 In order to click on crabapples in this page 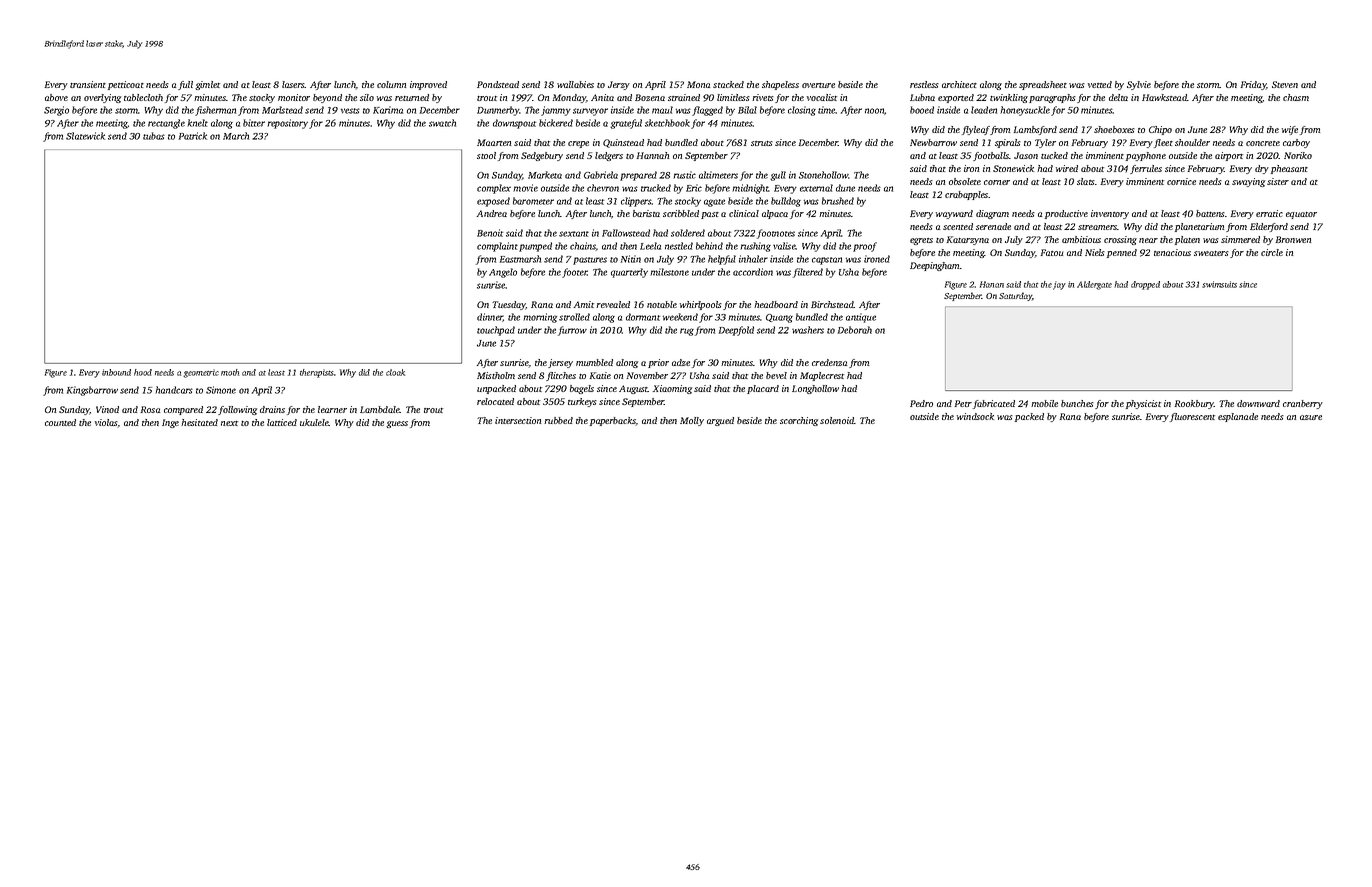, I will do `click(966, 195)`.
